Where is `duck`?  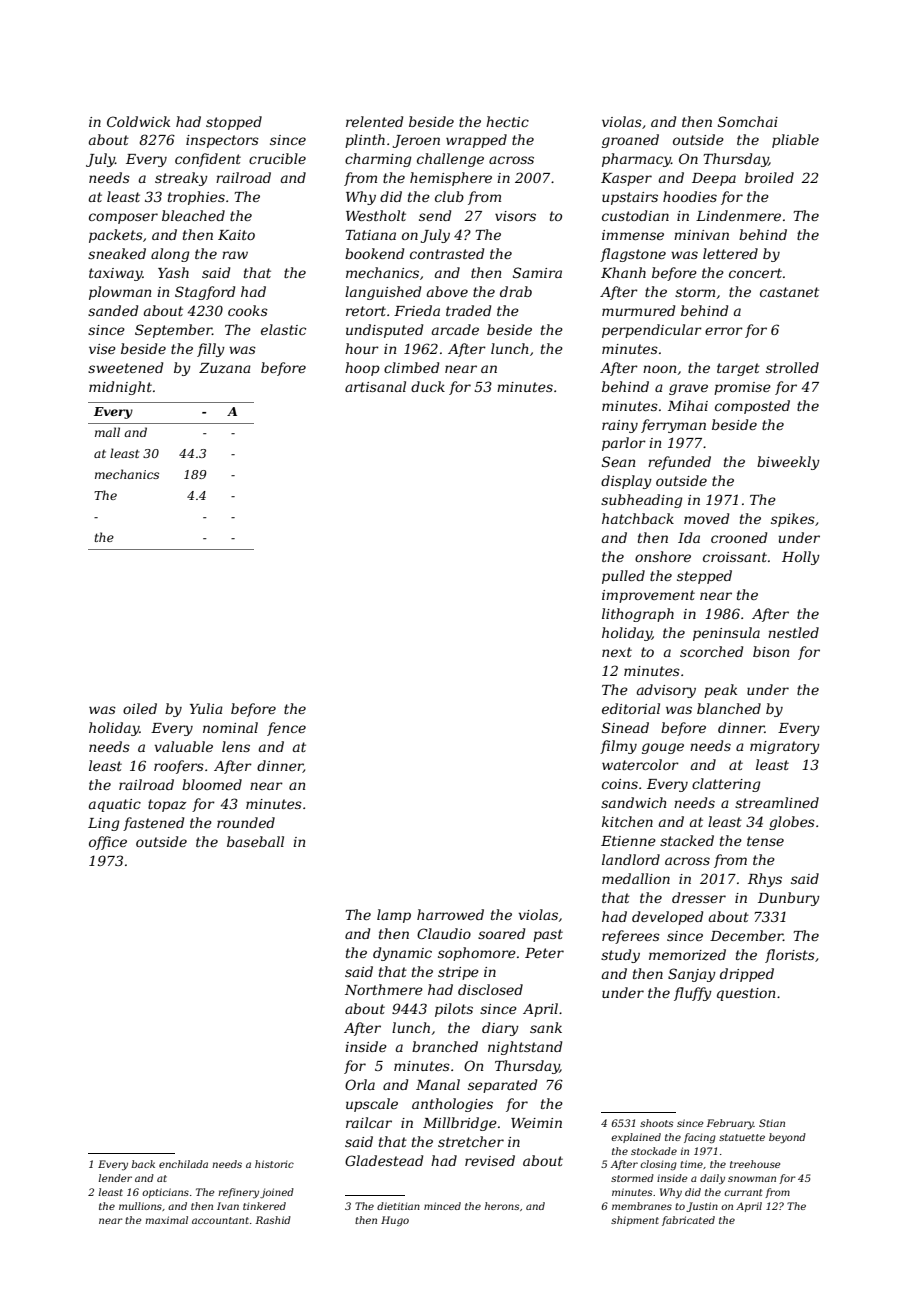 duck is located at coordinates (428, 386).
